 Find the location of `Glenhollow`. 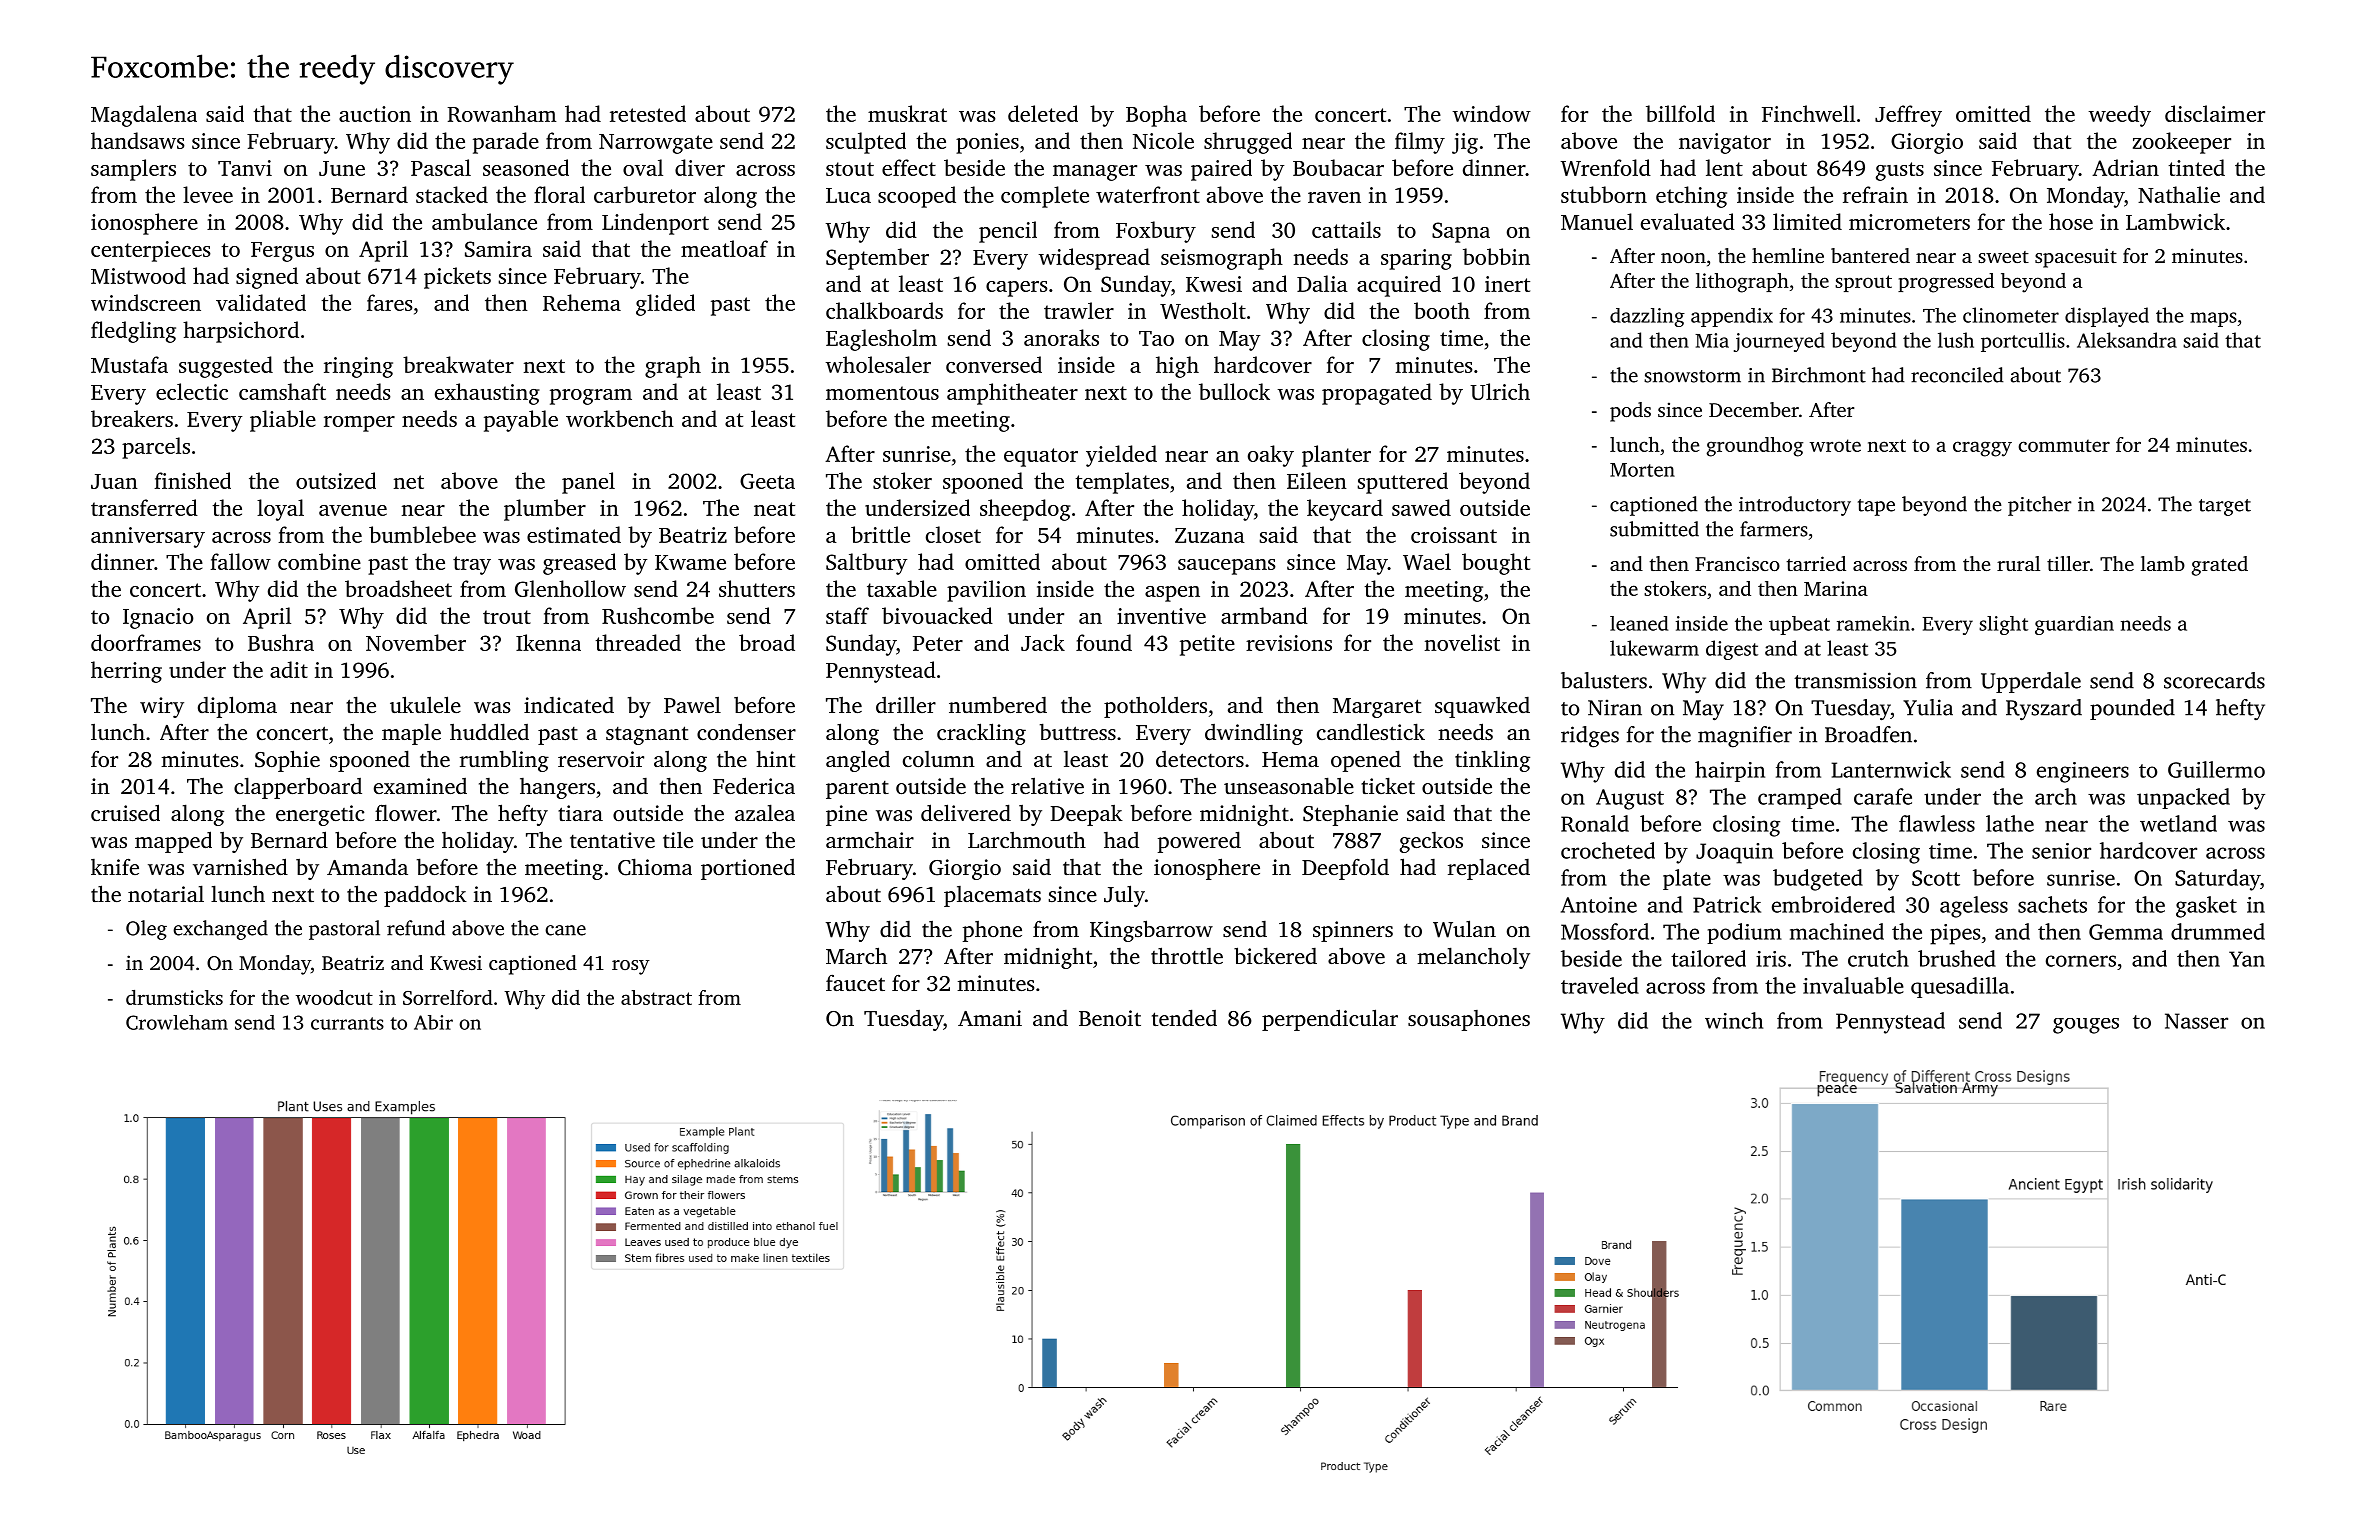

Glenhollow is located at coordinates (570, 588).
